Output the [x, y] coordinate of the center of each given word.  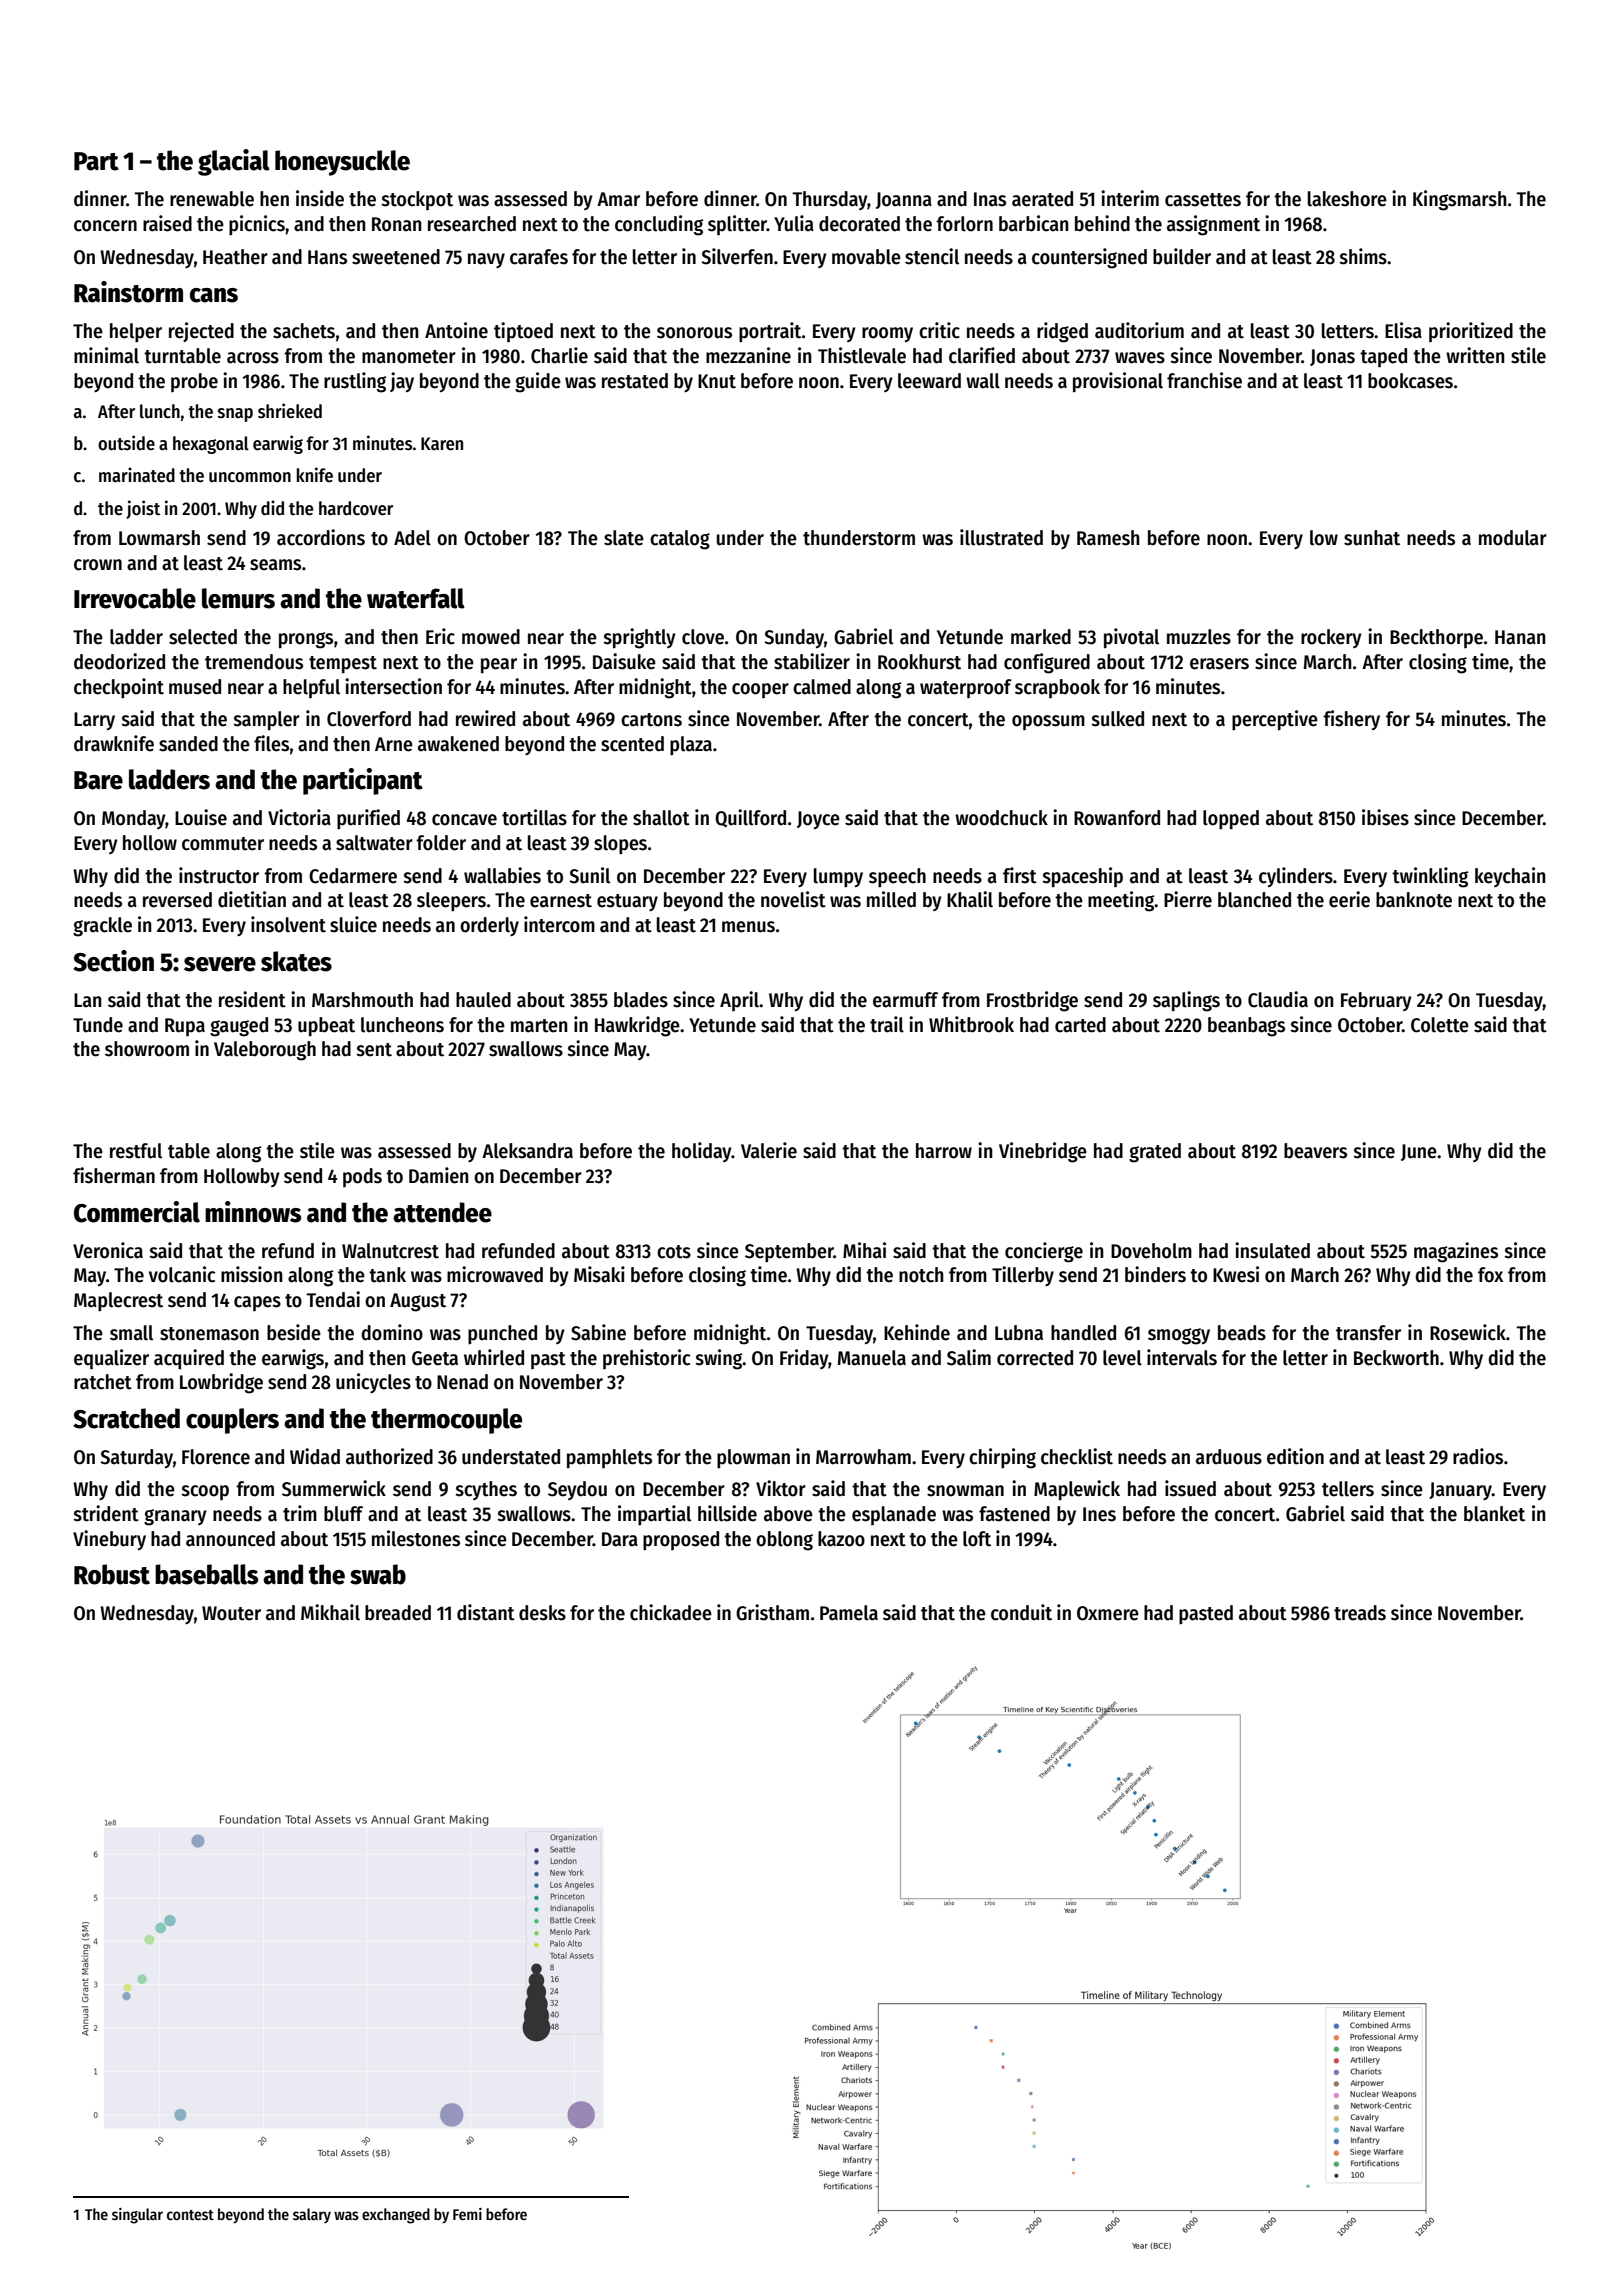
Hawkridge [637, 1026]
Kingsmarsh [1460, 200]
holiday [702, 1152]
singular [137, 2216]
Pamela [849, 1613]
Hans [327, 257]
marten [539, 1026]
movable [866, 257]
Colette [1440, 1025]
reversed [177, 900]
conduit [1021, 1612]
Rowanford [1117, 818]
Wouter [231, 1613]
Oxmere [1108, 1613]
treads [1360, 1613]
